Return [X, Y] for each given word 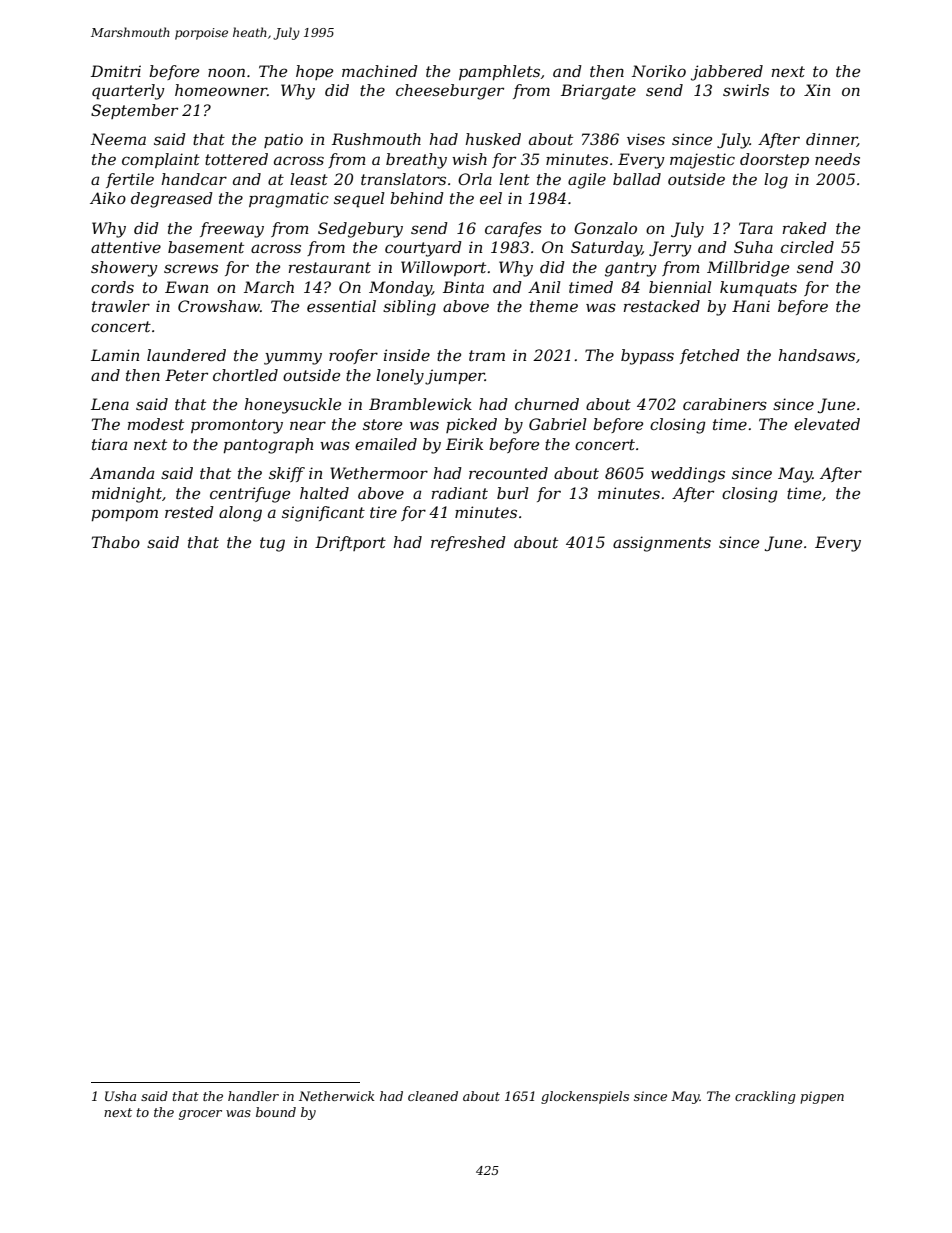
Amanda [122, 473]
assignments [662, 544]
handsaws [817, 355]
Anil [544, 287]
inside [407, 355]
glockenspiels [585, 1097]
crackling [765, 1097]
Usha [120, 1096]
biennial [680, 287]
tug [272, 544]
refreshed [468, 543]
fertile [130, 180]
